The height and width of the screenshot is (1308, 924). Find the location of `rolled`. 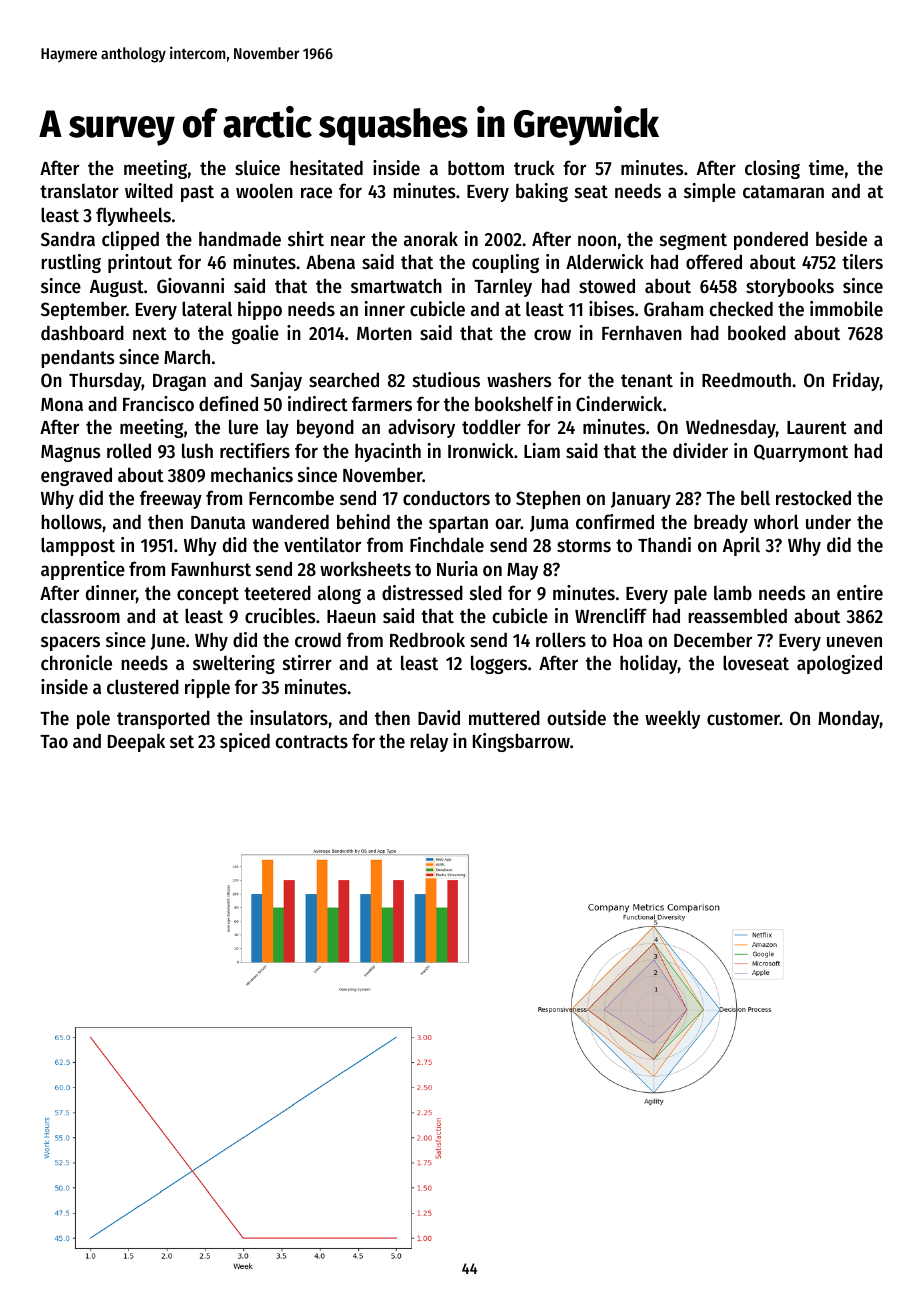

rolled is located at coordinates (129, 451).
